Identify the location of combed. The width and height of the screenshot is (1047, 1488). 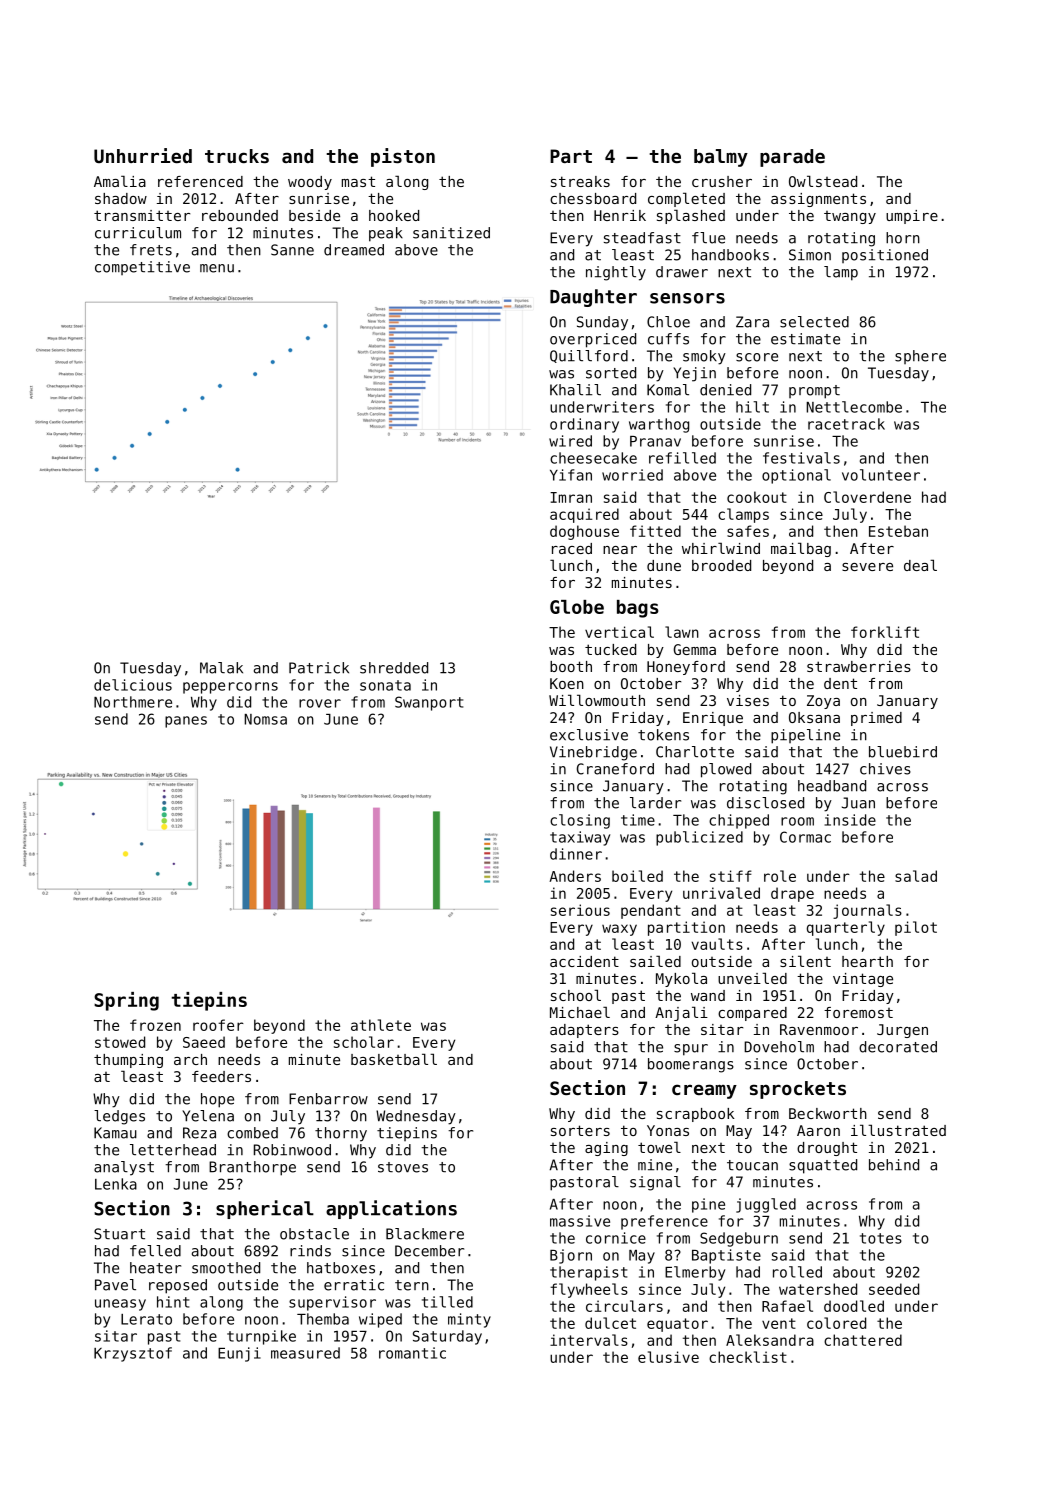
(252, 1133).
